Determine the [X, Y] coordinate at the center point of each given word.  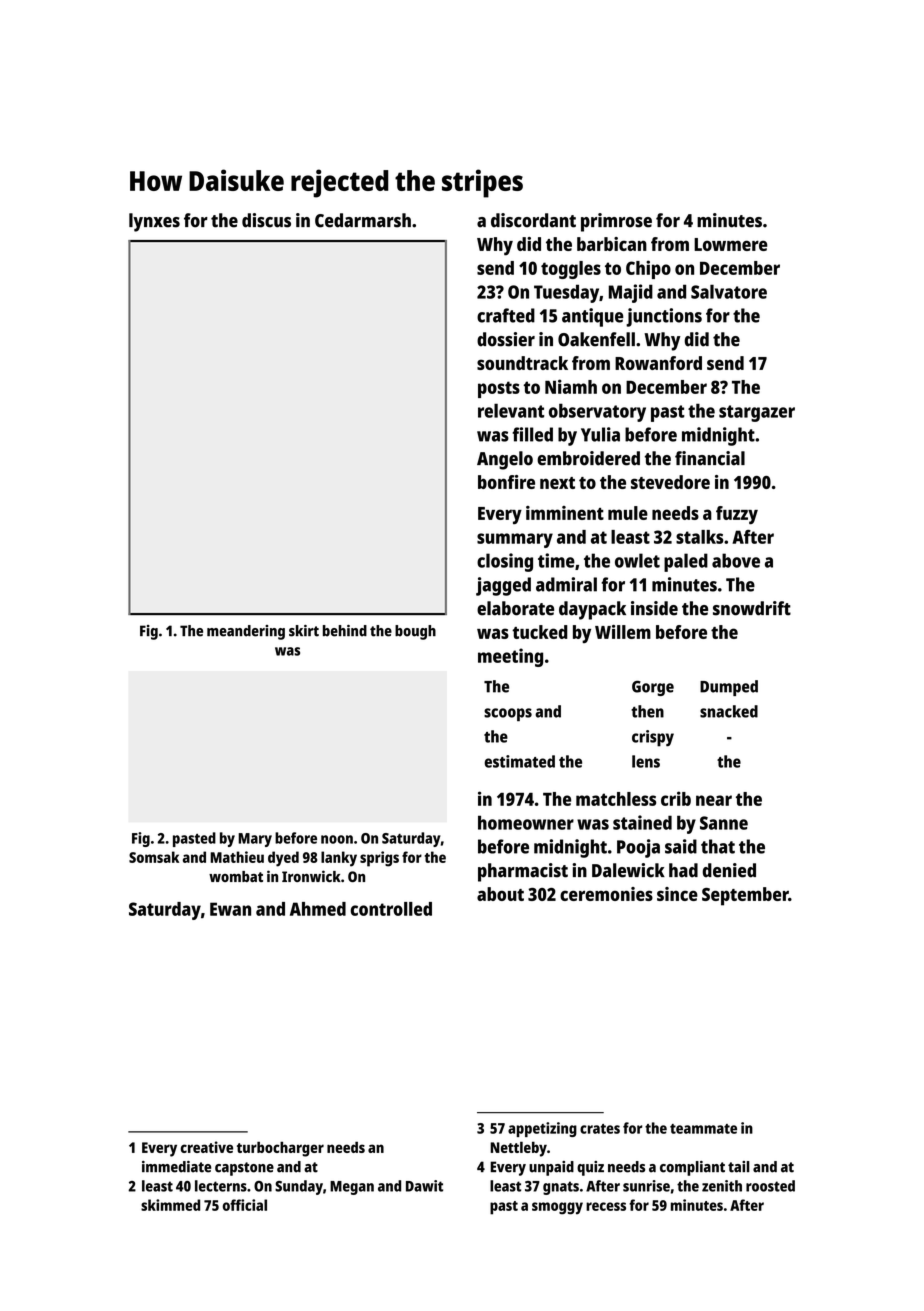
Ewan [230, 909]
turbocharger [280, 1149]
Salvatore [729, 291]
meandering [246, 632]
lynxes [154, 222]
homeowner [526, 822]
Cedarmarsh [363, 220]
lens [646, 761]
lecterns [221, 1186]
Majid [631, 293]
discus [266, 220]
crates [600, 1129]
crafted [506, 315]
